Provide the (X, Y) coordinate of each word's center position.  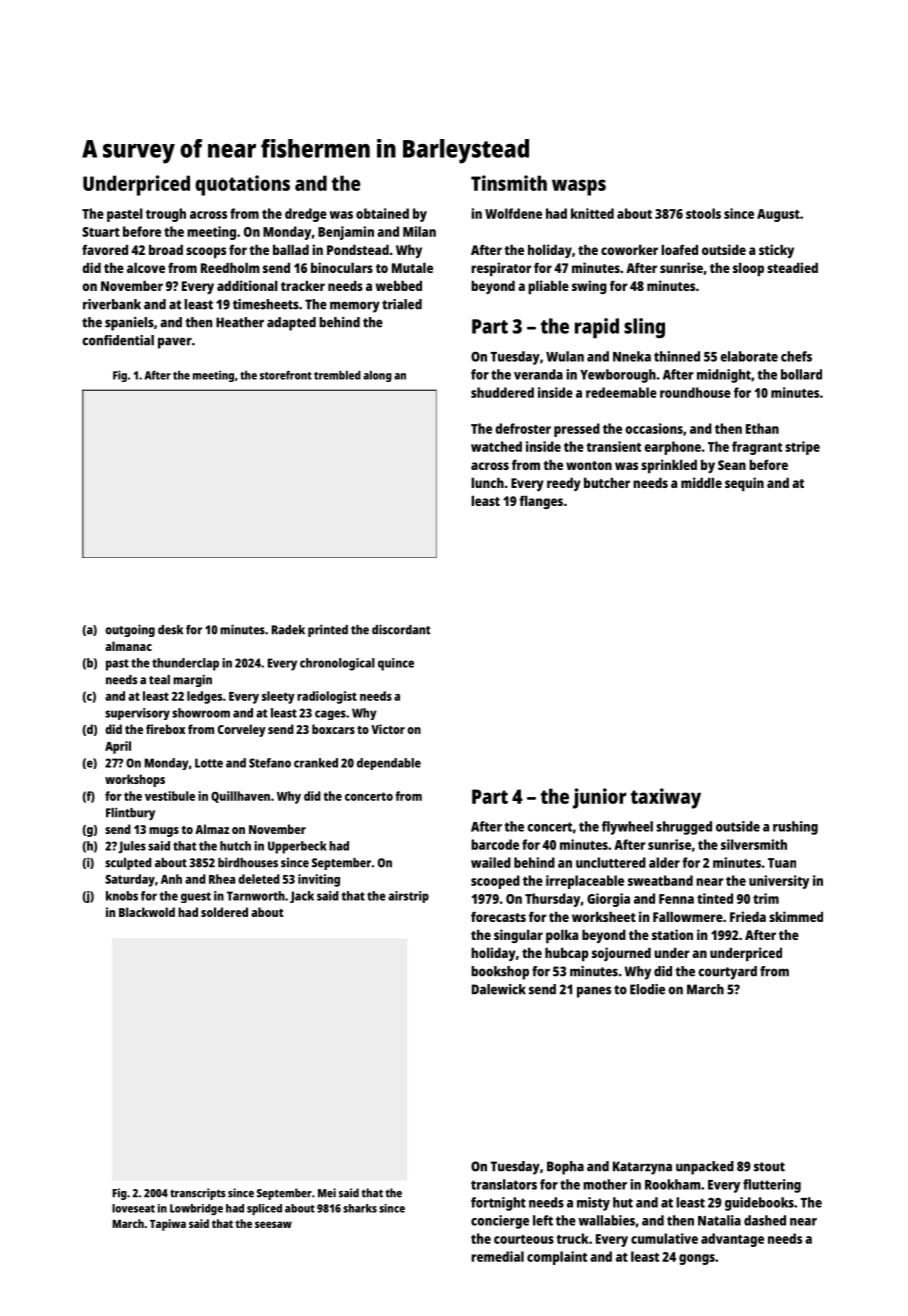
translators (504, 1184)
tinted (715, 898)
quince (396, 664)
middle (701, 482)
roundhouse (695, 392)
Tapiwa (168, 1225)
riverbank (112, 304)
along (377, 376)
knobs (122, 896)
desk (170, 630)
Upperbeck (297, 847)
